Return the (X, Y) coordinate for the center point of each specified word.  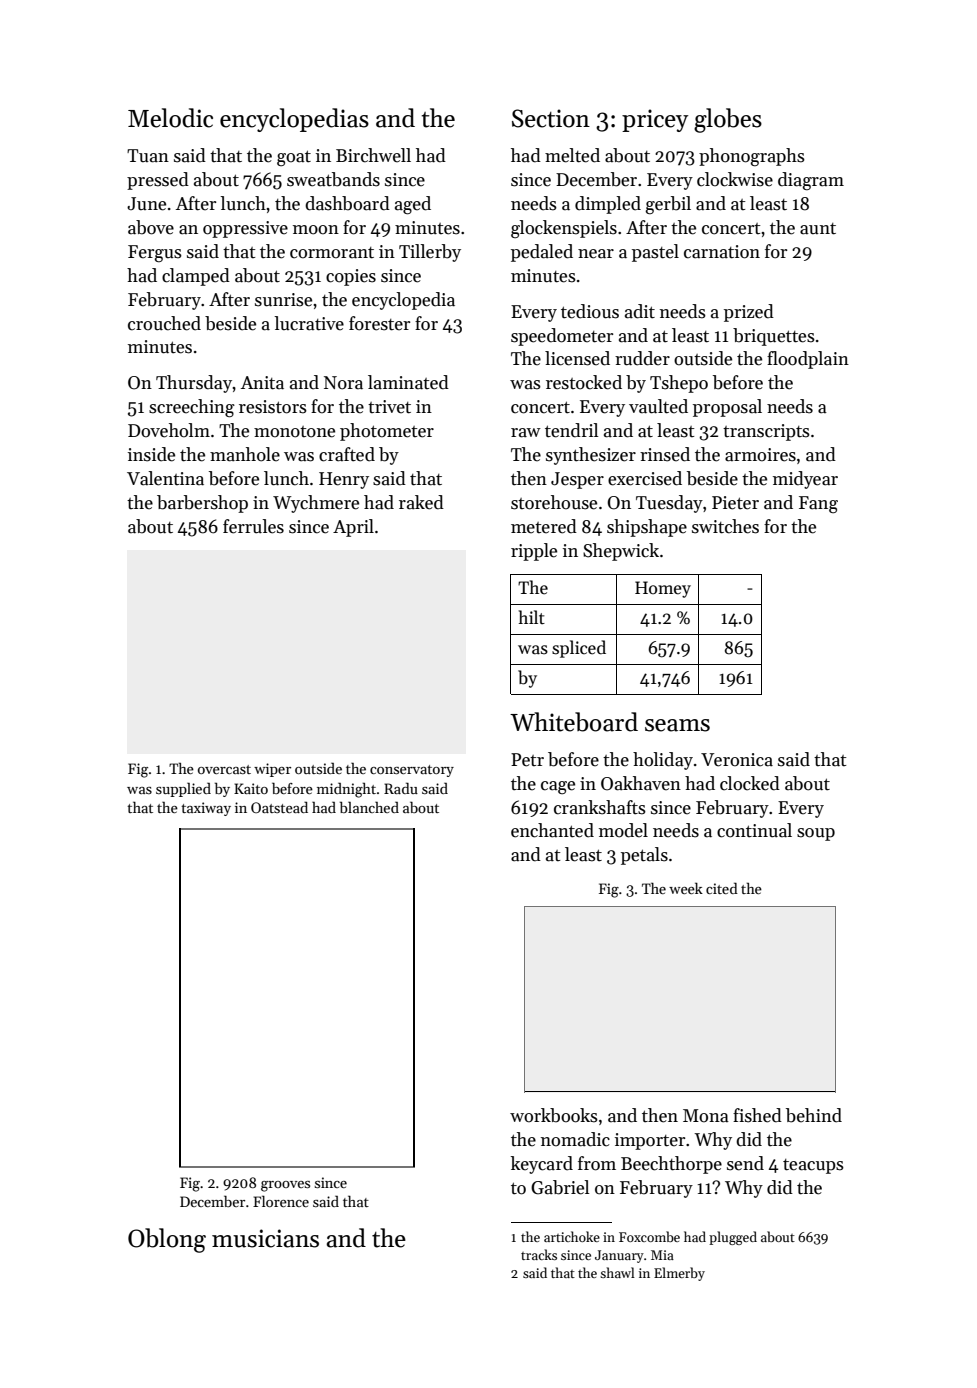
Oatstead (279, 807)
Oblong (167, 1240)
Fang (818, 504)
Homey (663, 589)
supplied (183, 789)
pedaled (542, 253)
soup (816, 834)
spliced (579, 649)
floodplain (808, 360)
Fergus (155, 253)
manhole (245, 454)
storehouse (554, 502)
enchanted (552, 830)
